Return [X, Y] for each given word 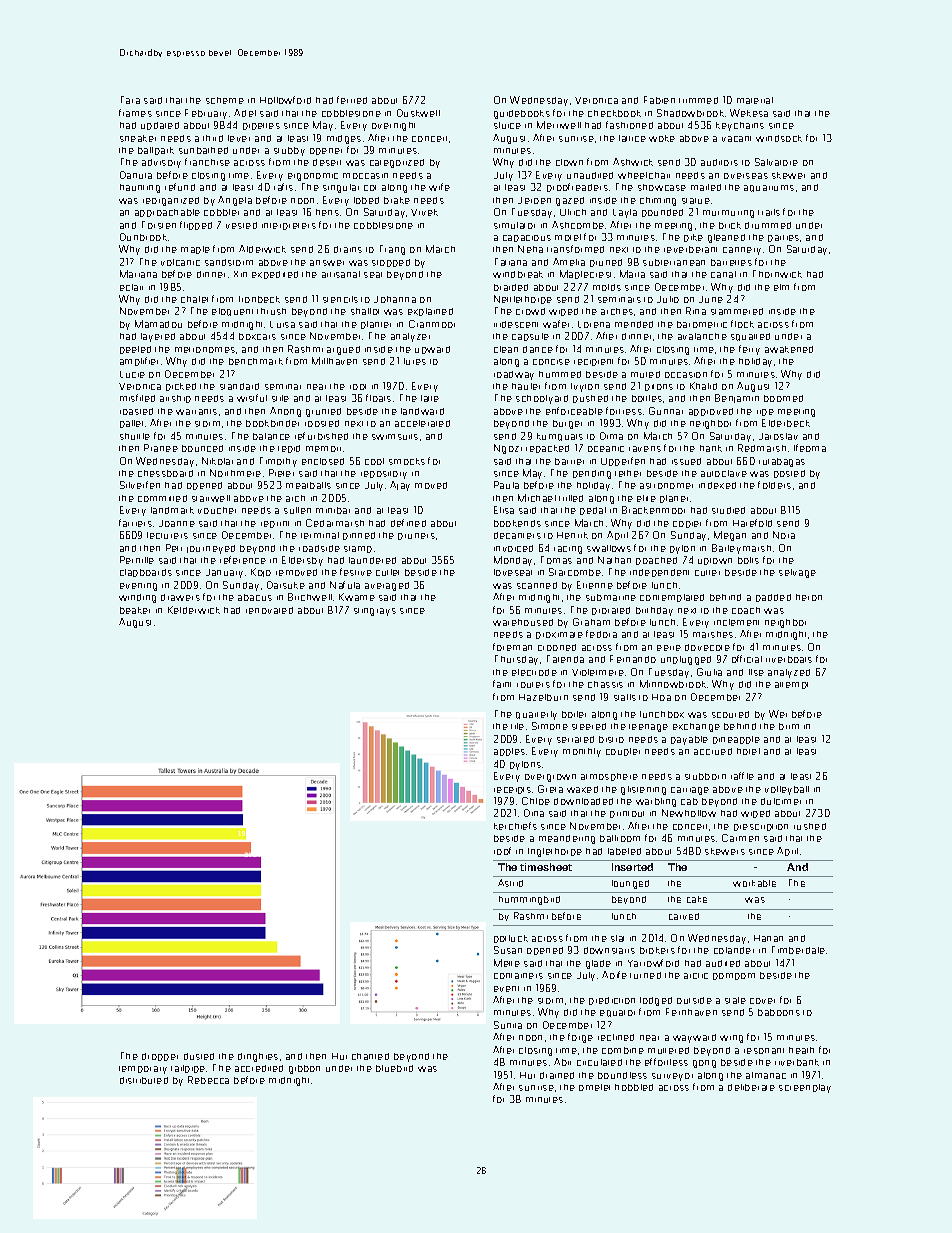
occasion [686, 375]
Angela [235, 201]
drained [557, 1075]
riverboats [789, 659]
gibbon [304, 1069]
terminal [320, 535]
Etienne [595, 585]
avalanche [702, 336]
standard [239, 386]
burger [567, 424]
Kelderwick [194, 610]
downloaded [583, 801]
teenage [648, 728]
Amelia [569, 262]
